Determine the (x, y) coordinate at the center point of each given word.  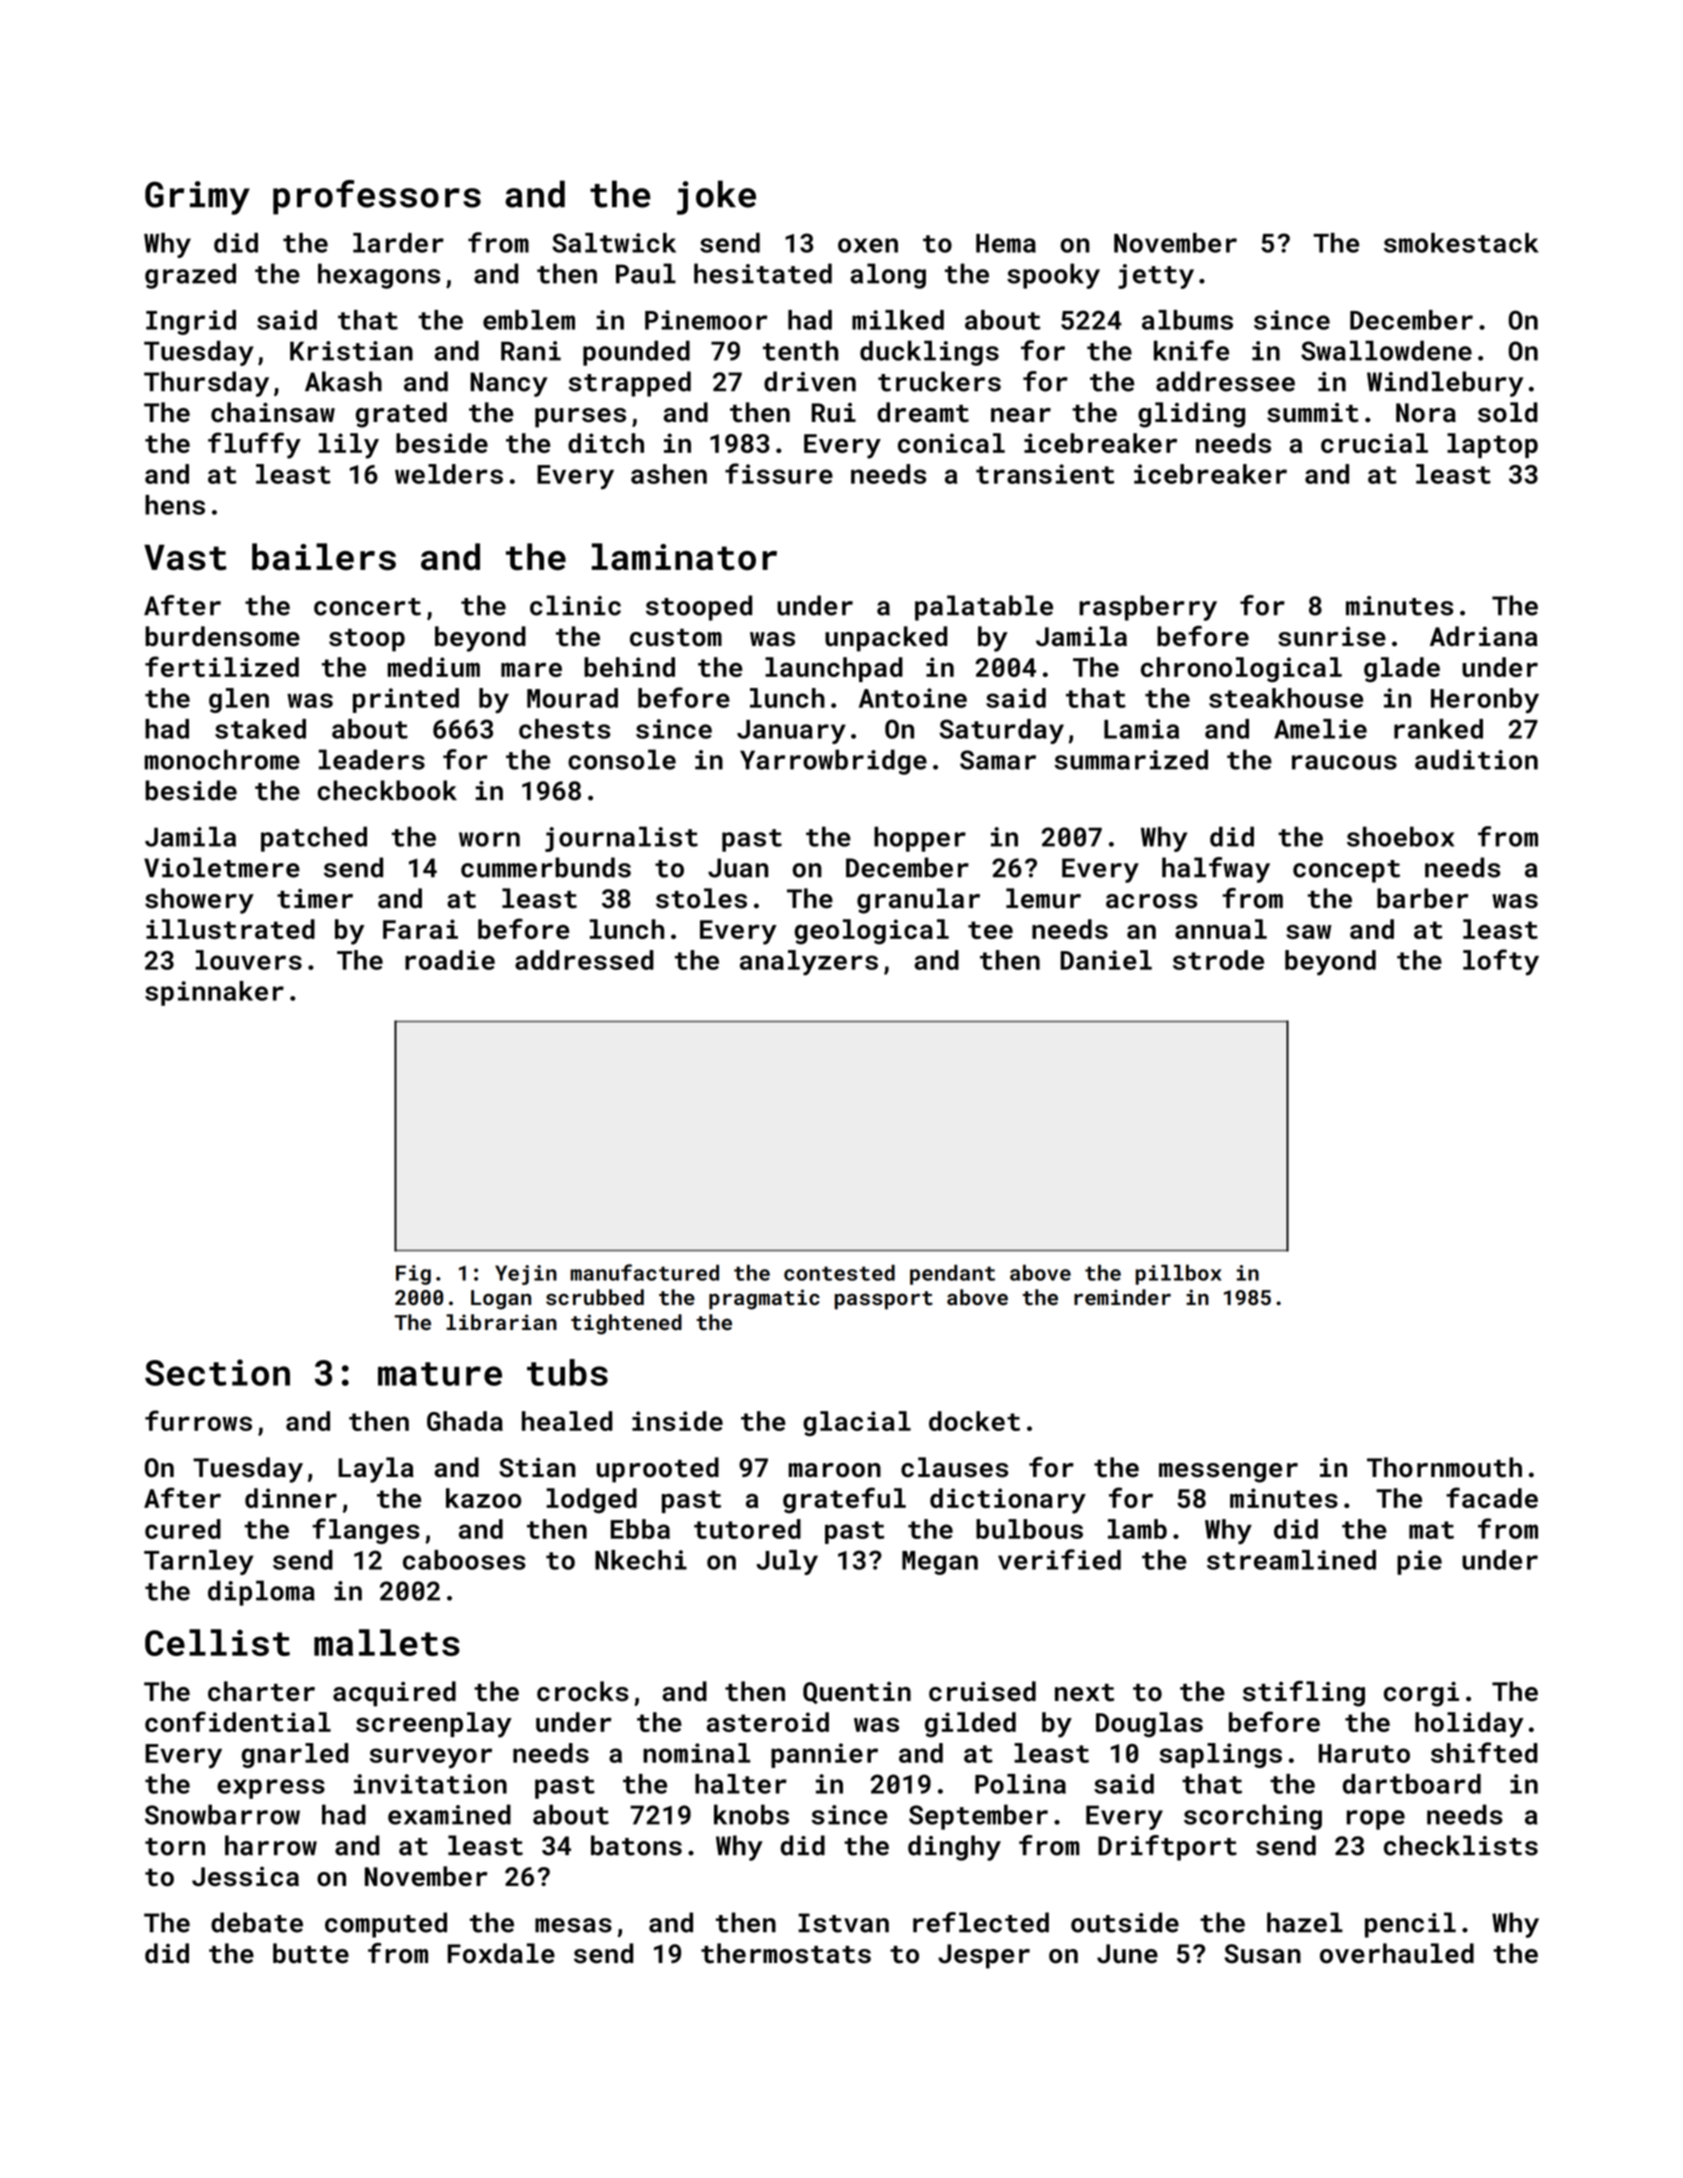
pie (1419, 1562)
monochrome (222, 759)
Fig (413, 1275)
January (791, 732)
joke (716, 197)
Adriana (1484, 636)
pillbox (1178, 1275)
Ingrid (191, 322)
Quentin (857, 1693)
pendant (952, 1275)
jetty (1156, 276)
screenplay (434, 1725)
